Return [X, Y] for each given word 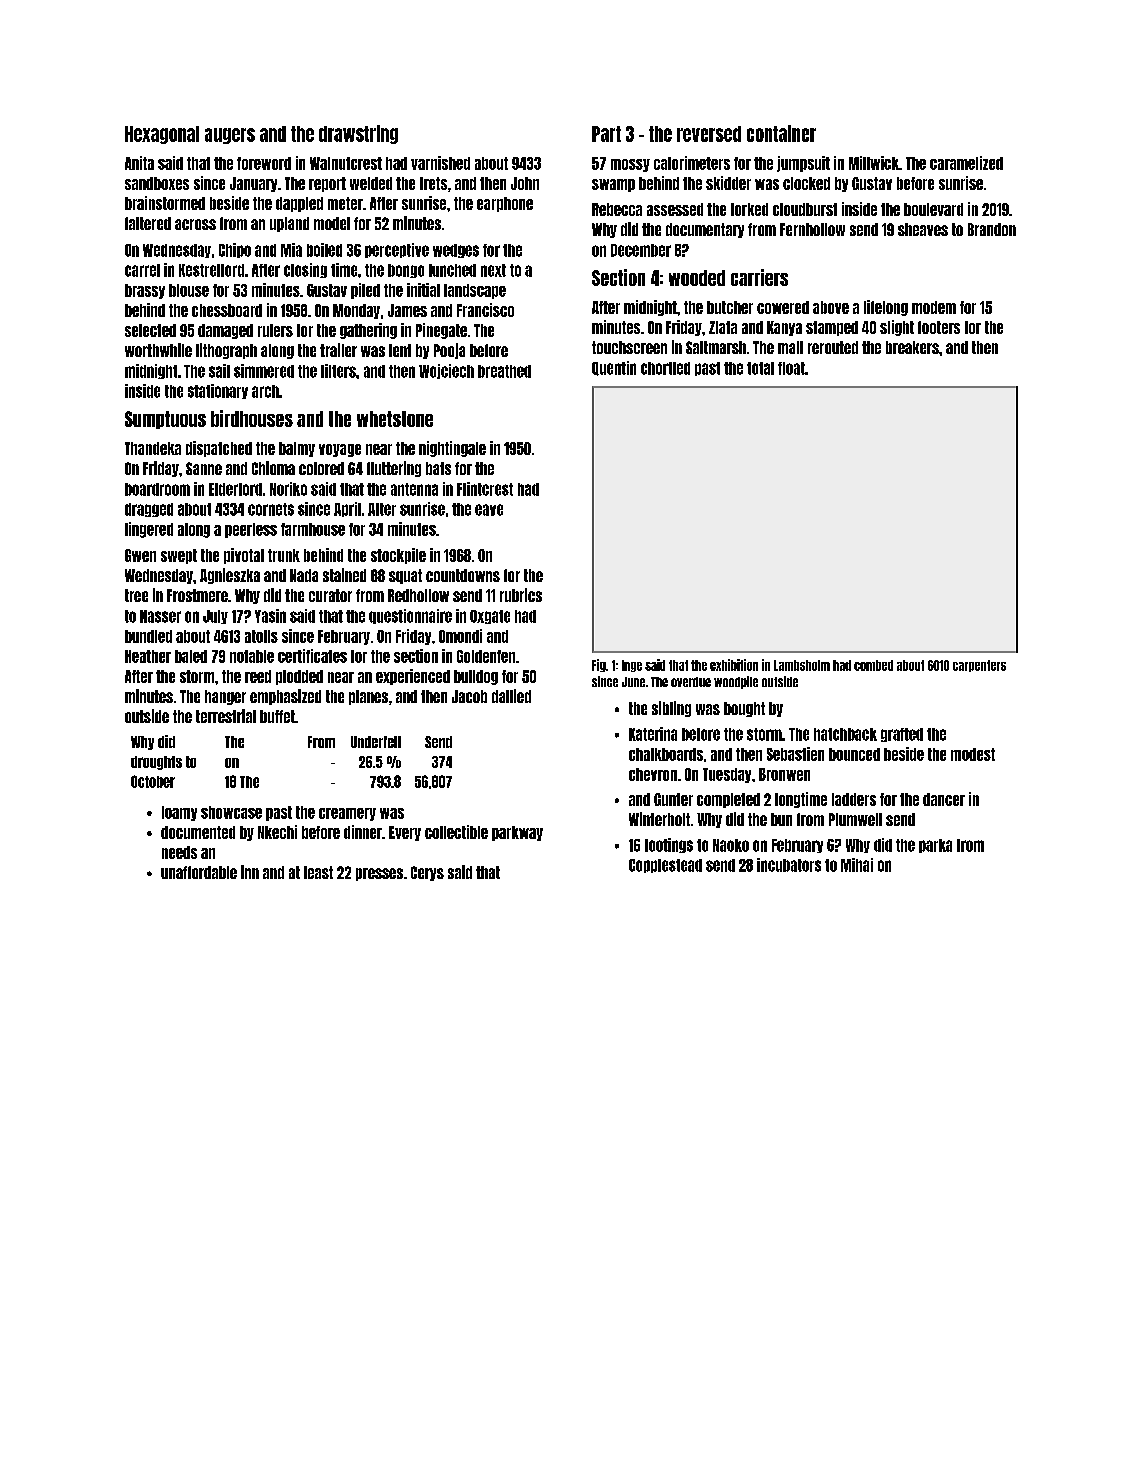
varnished [440, 163]
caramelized [966, 163]
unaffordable [199, 872]
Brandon [992, 229]
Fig [599, 665]
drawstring [358, 134]
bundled [148, 636]
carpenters [979, 666]
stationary [218, 391]
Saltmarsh [716, 347]
